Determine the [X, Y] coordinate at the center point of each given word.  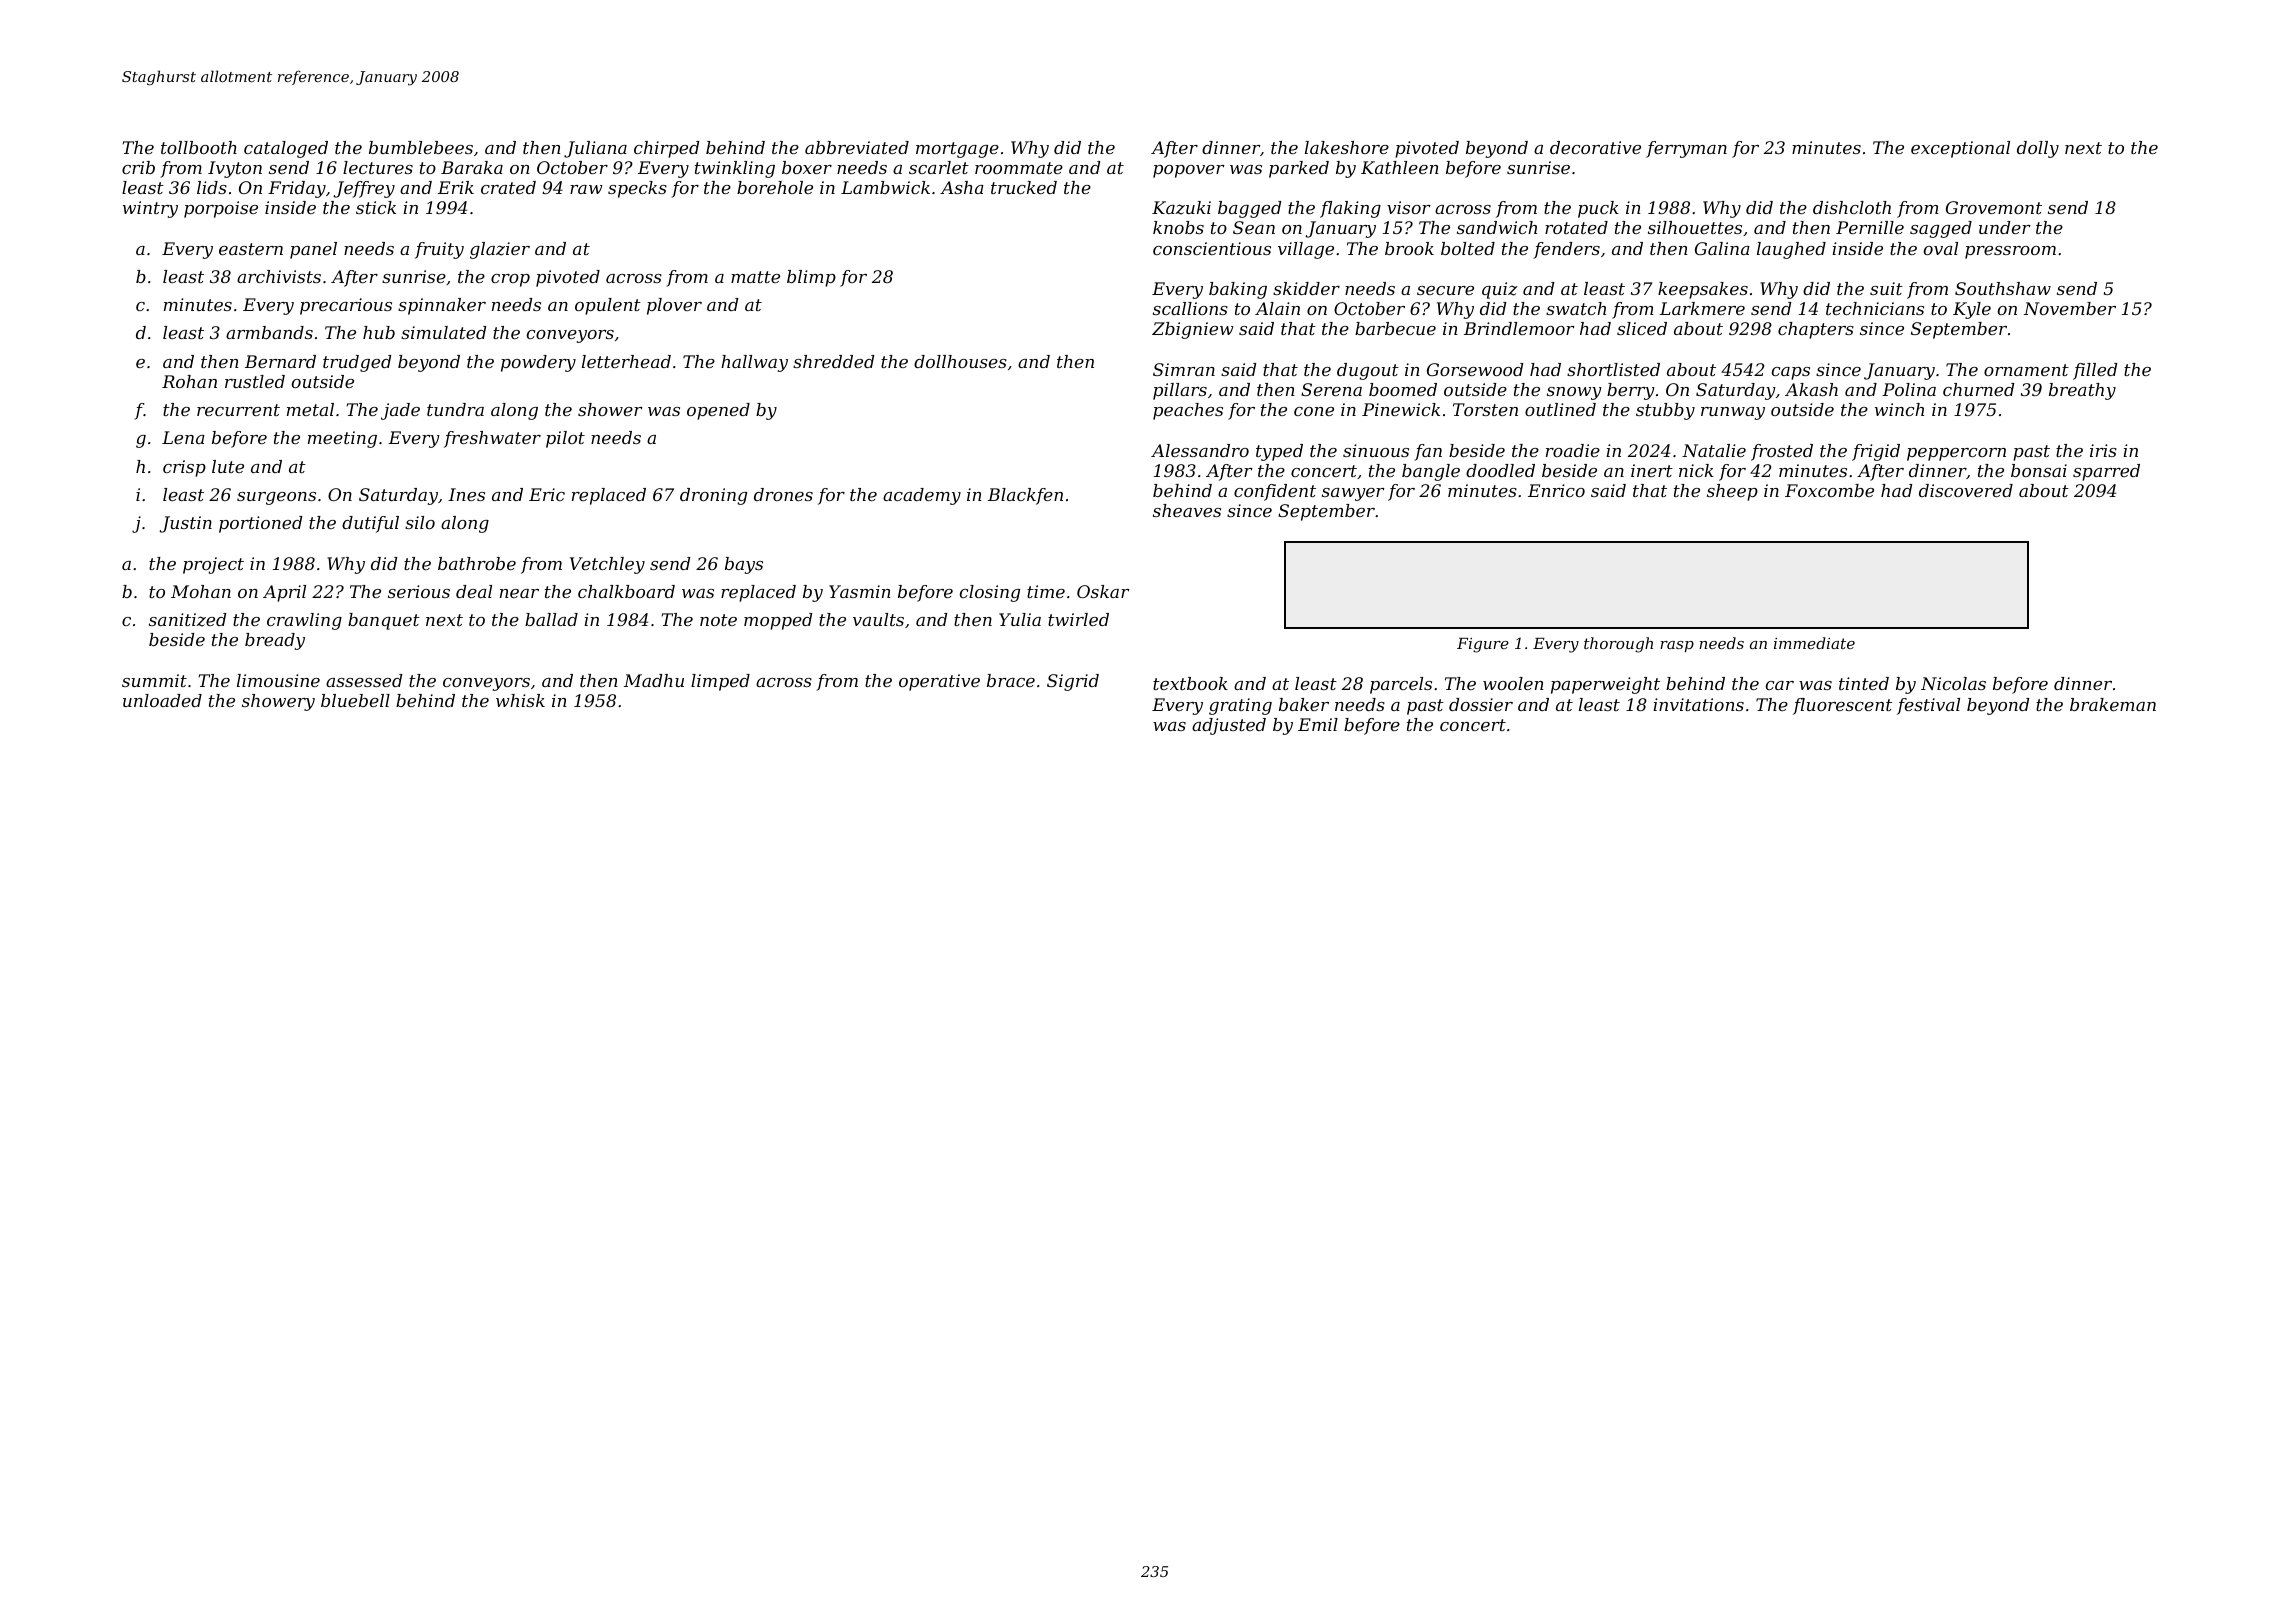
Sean [1254, 227]
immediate [1814, 643]
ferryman [1686, 149]
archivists [279, 276]
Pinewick [1401, 409]
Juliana [595, 149]
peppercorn [1956, 454]
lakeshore [1347, 147]
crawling [304, 621]
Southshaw [2003, 288]
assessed [364, 680]
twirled [1078, 619]
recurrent [238, 410]
